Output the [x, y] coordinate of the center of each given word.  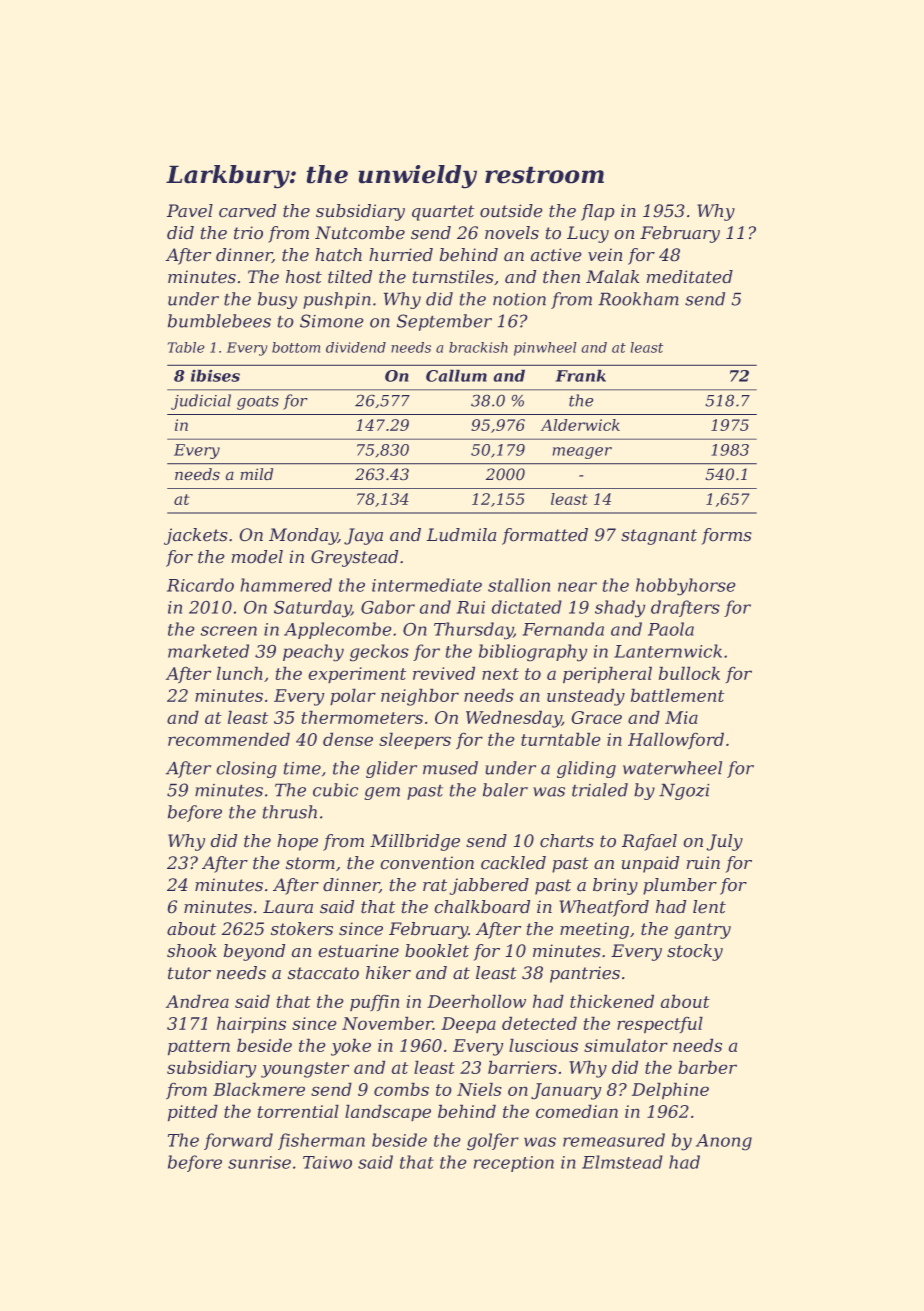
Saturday [312, 608]
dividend [356, 347]
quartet [443, 213]
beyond [254, 952]
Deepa [468, 1025]
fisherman [321, 1141]
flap [597, 212]
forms [726, 536]
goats [258, 403]
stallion [519, 585]
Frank [581, 376]
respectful [660, 1025]
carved [247, 210]
